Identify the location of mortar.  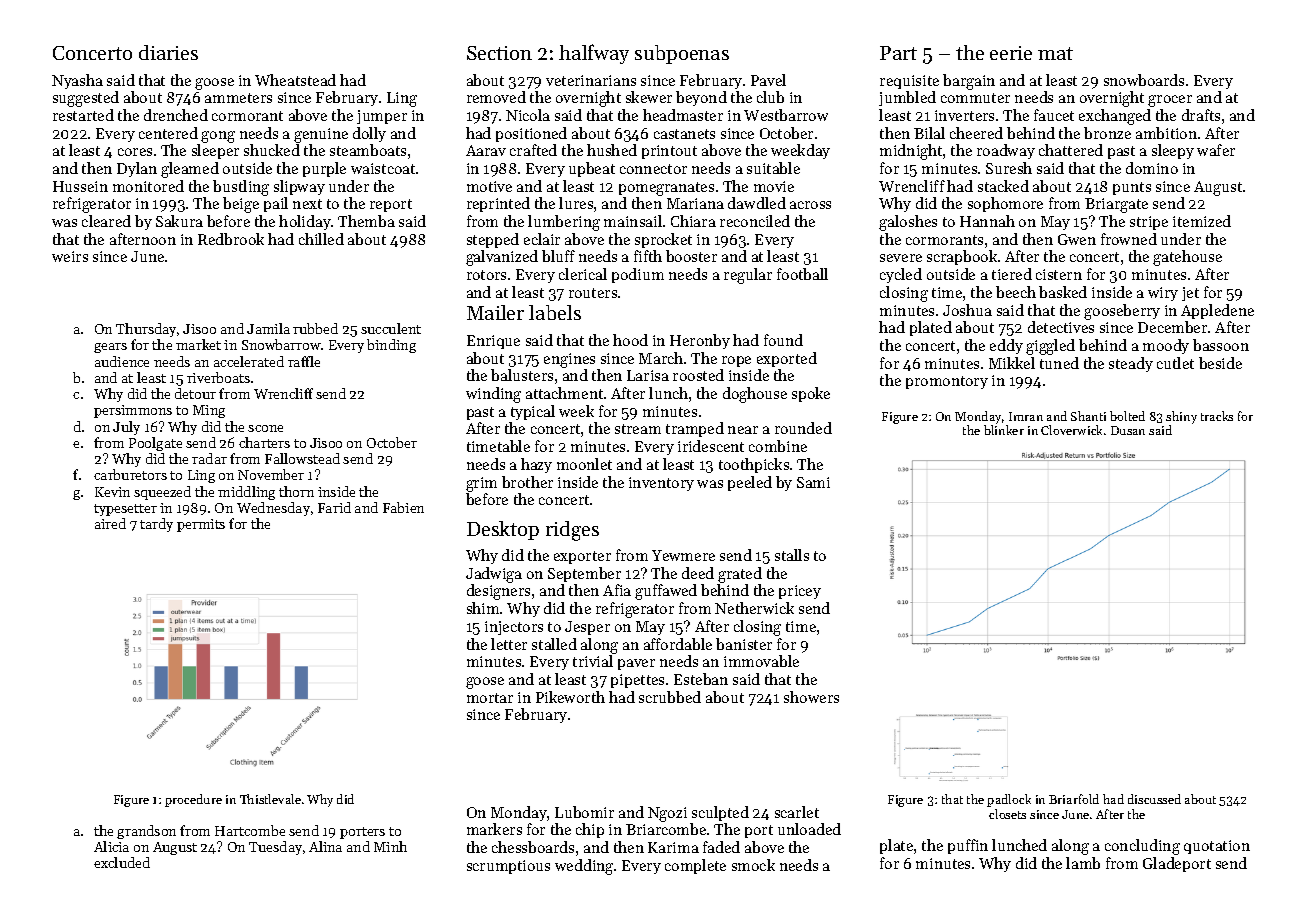
(490, 698).
